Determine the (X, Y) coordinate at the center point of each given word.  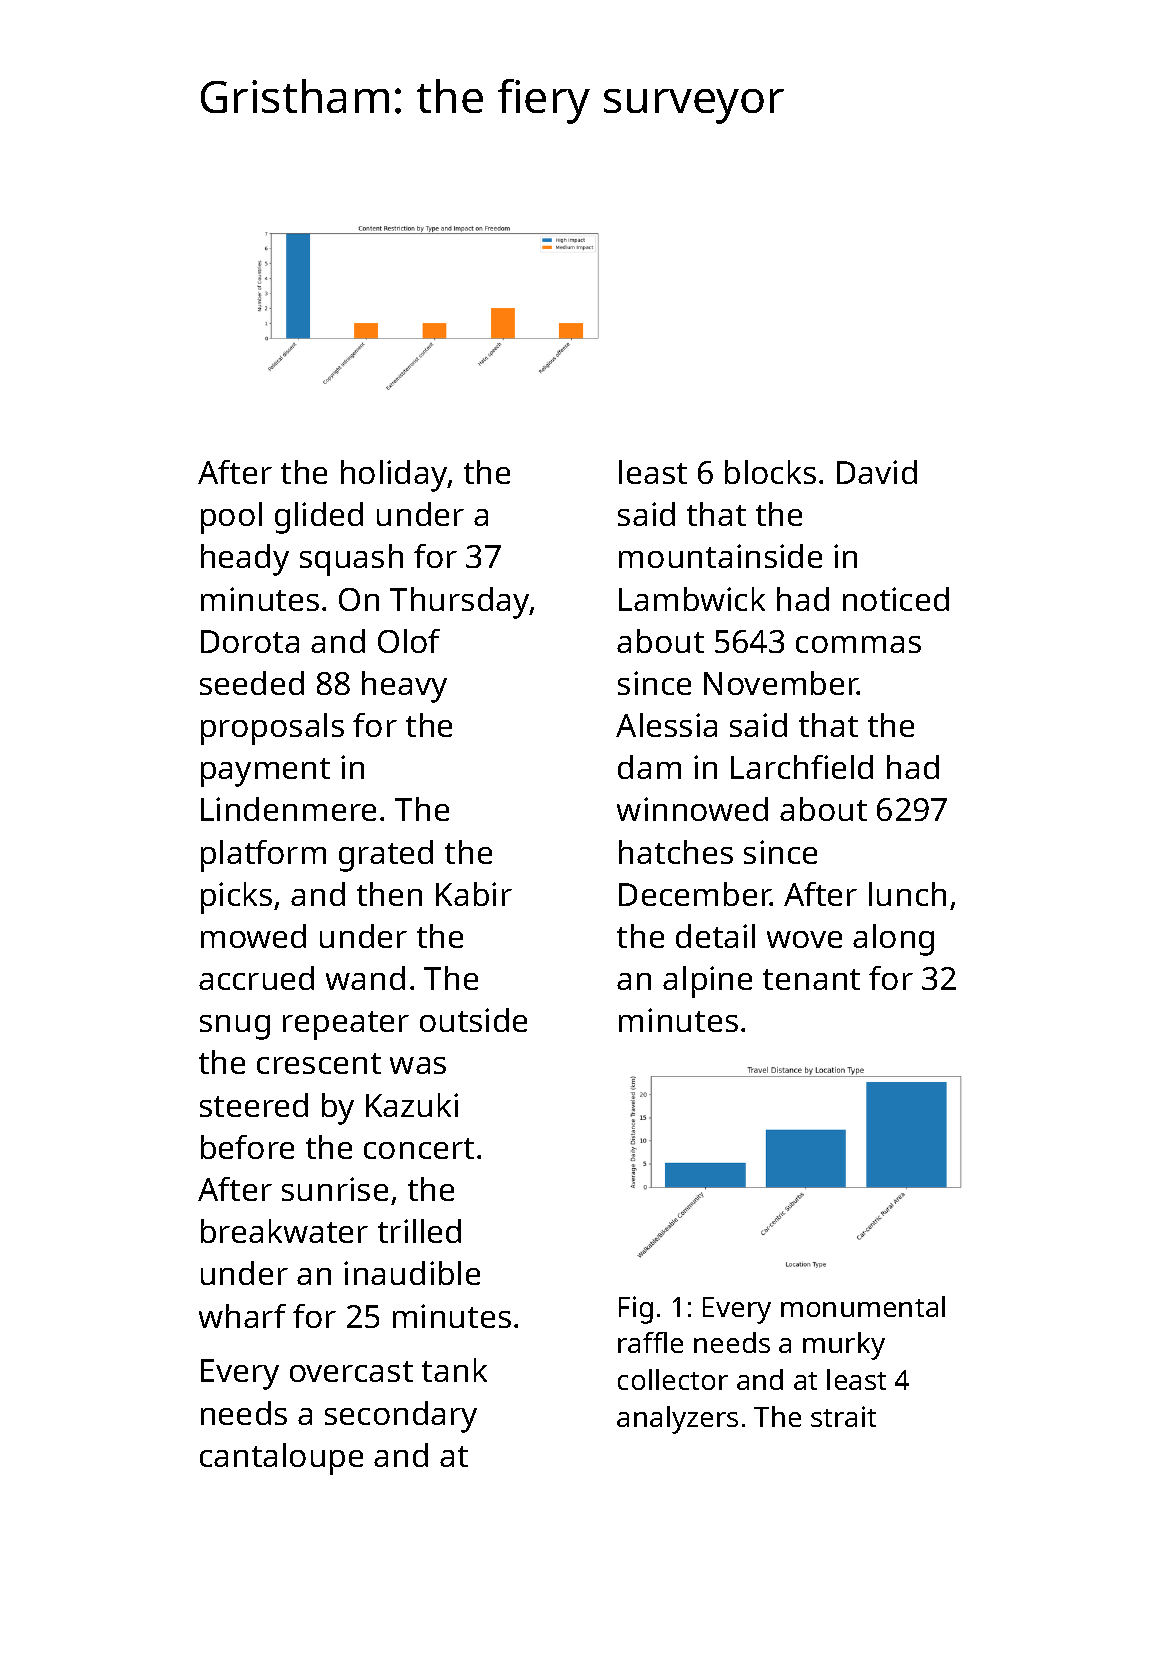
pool (231, 518)
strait (843, 1416)
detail (715, 936)
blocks (770, 472)
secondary (401, 1417)
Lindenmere (288, 809)
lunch (907, 894)
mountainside (720, 556)
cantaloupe (281, 1459)
